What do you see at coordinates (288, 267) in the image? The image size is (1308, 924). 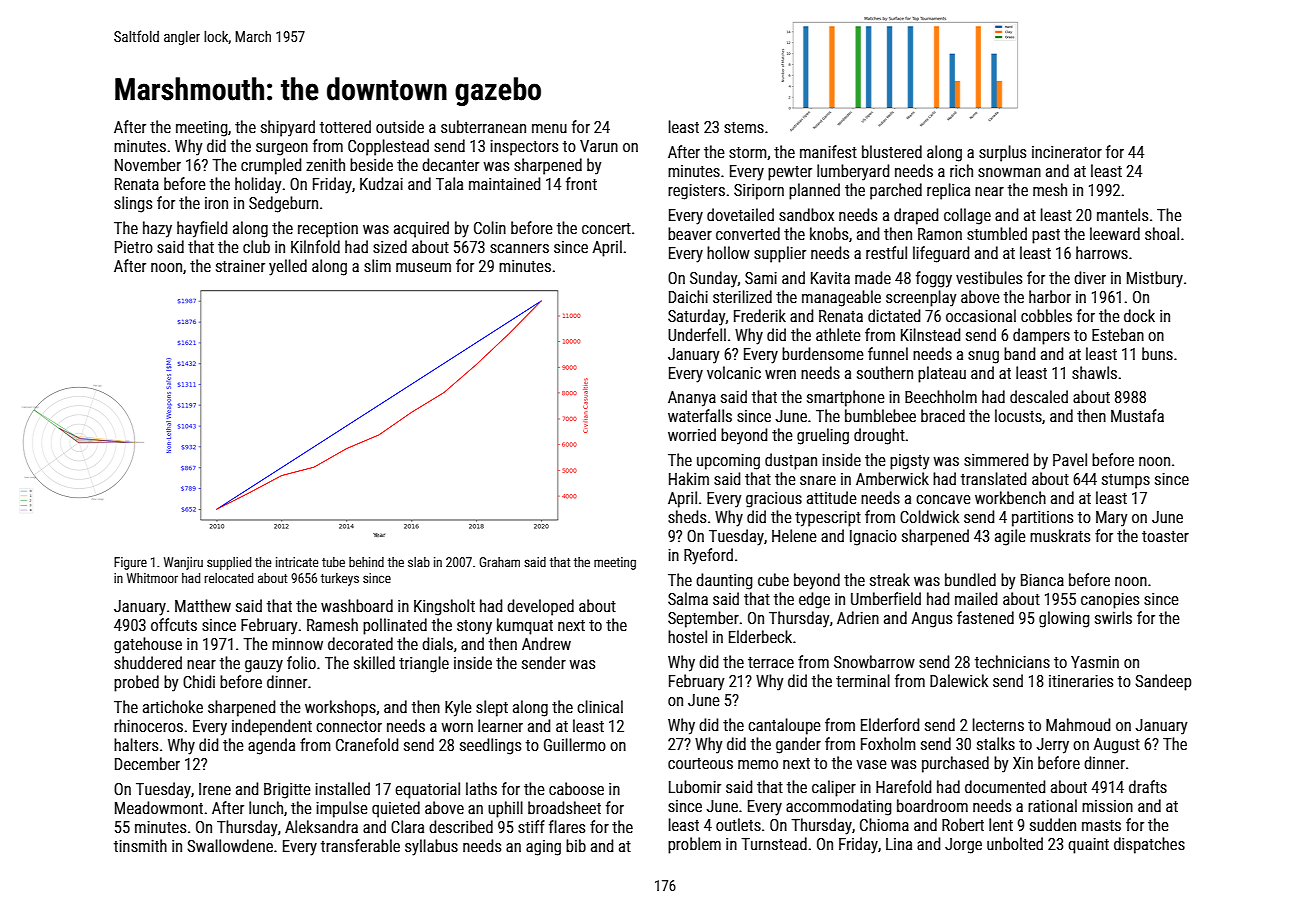 I see `yelled` at bounding box center [288, 267].
